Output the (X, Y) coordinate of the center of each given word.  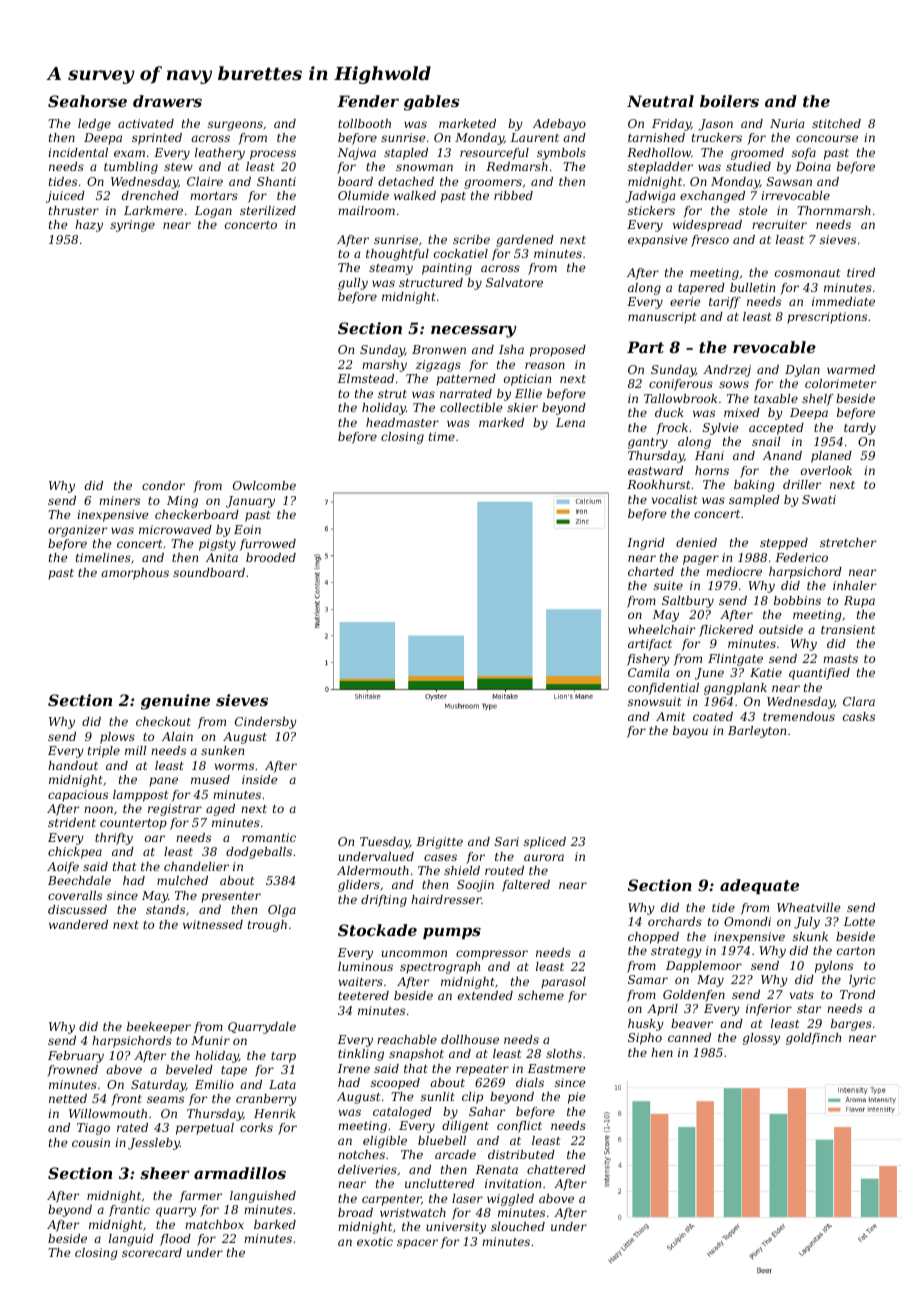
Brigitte (439, 843)
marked (501, 422)
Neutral (660, 101)
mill (135, 750)
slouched (518, 1226)
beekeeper (159, 1028)
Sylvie (721, 429)
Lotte (859, 921)
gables (432, 103)
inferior (769, 1010)
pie (577, 1098)
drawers (167, 101)
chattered (556, 1169)
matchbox (214, 1224)
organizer (77, 531)
